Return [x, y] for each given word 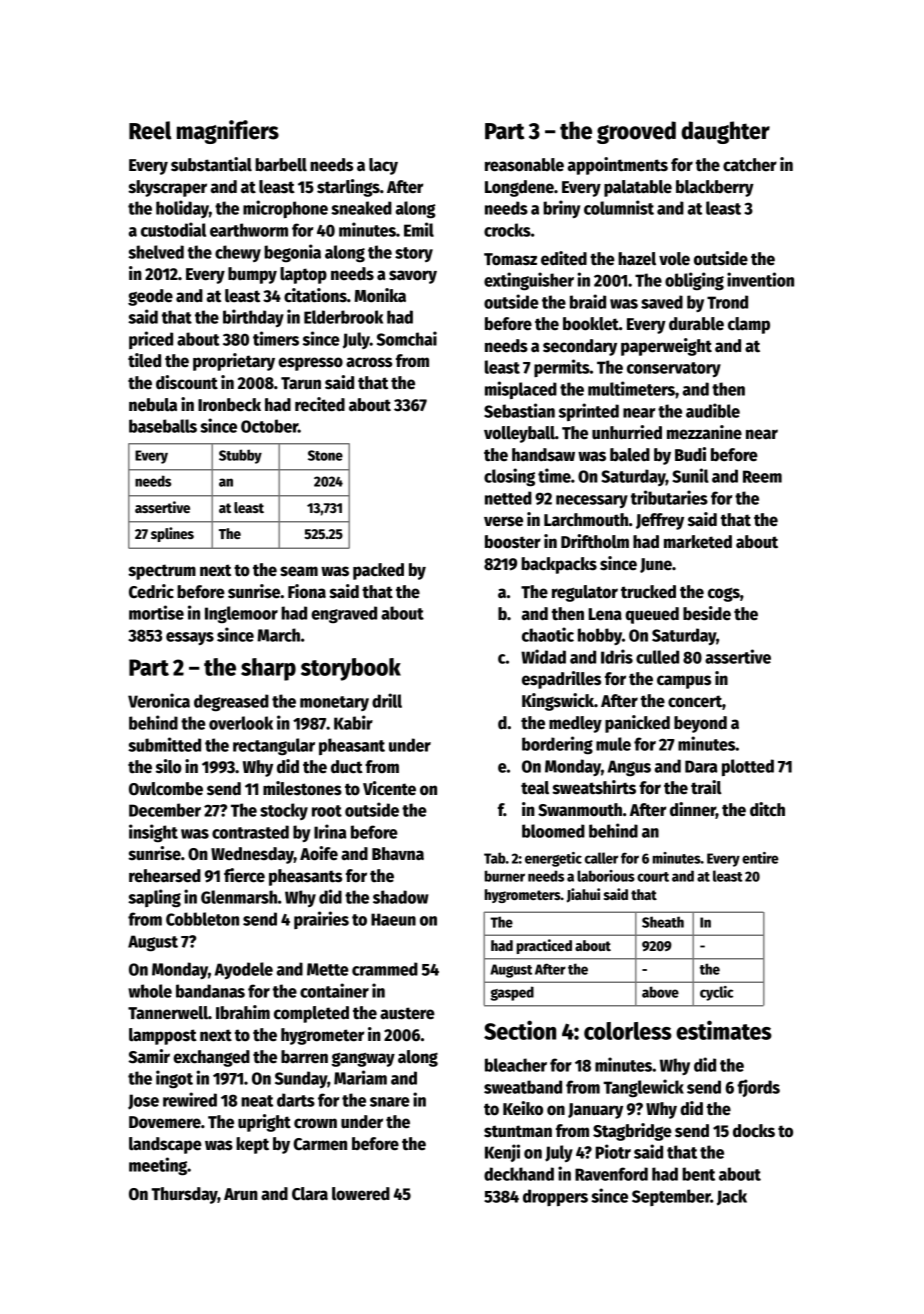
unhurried [627, 432]
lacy [383, 166]
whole [150, 991]
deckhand [519, 1174]
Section [520, 1030]
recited [320, 404]
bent [698, 1174]
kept [252, 1145]
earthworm [249, 230]
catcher [750, 165]
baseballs [163, 426]
